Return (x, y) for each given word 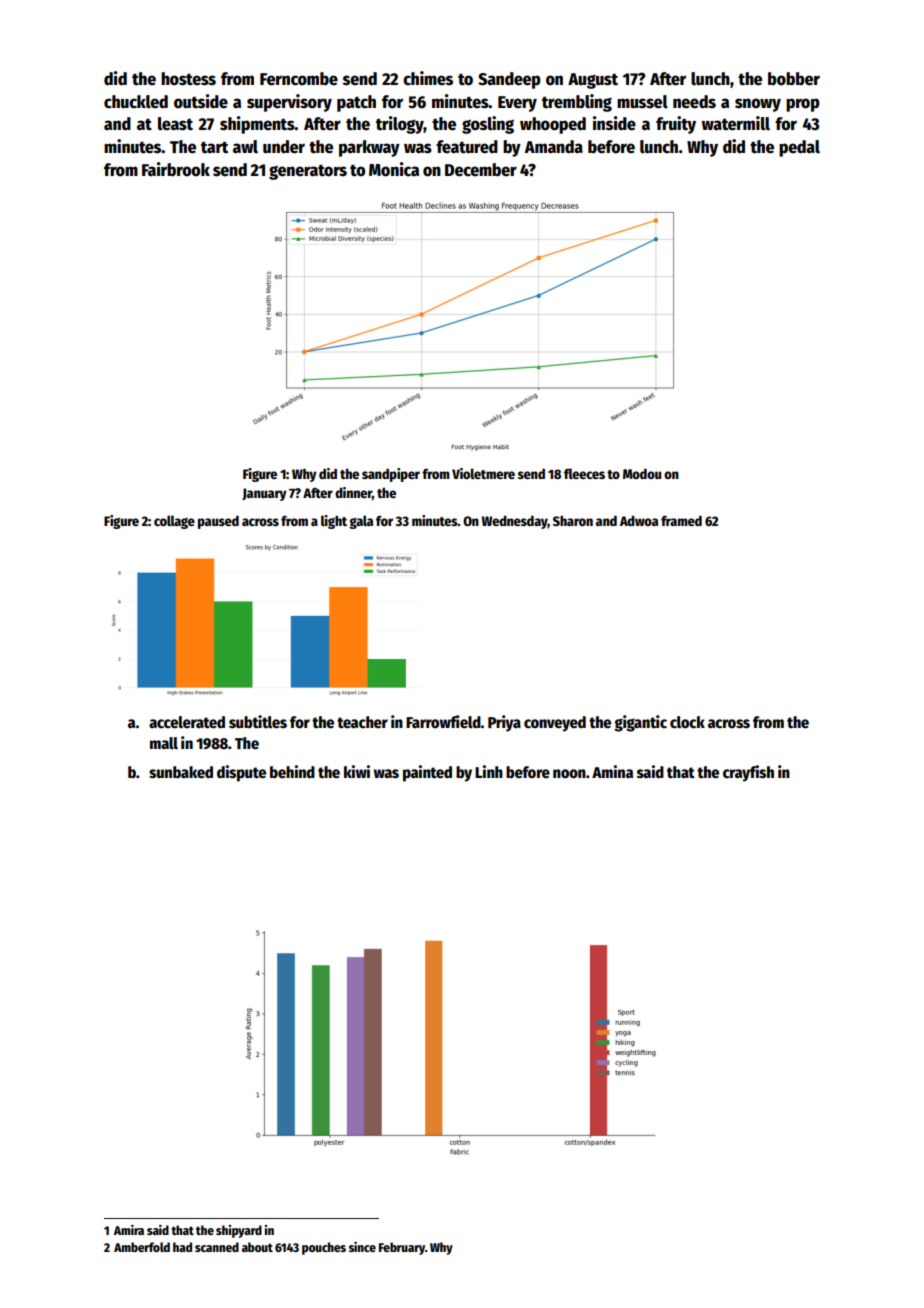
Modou (642, 474)
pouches (324, 1248)
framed (681, 521)
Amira (129, 1230)
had (182, 1247)
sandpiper (391, 475)
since (362, 1247)
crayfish (748, 773)
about (257, 1247)
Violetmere (483, 473)
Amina (612, 771)
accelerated (187, 722)
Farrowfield (443, 722)
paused (218, 522)
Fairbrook (176, 169)
